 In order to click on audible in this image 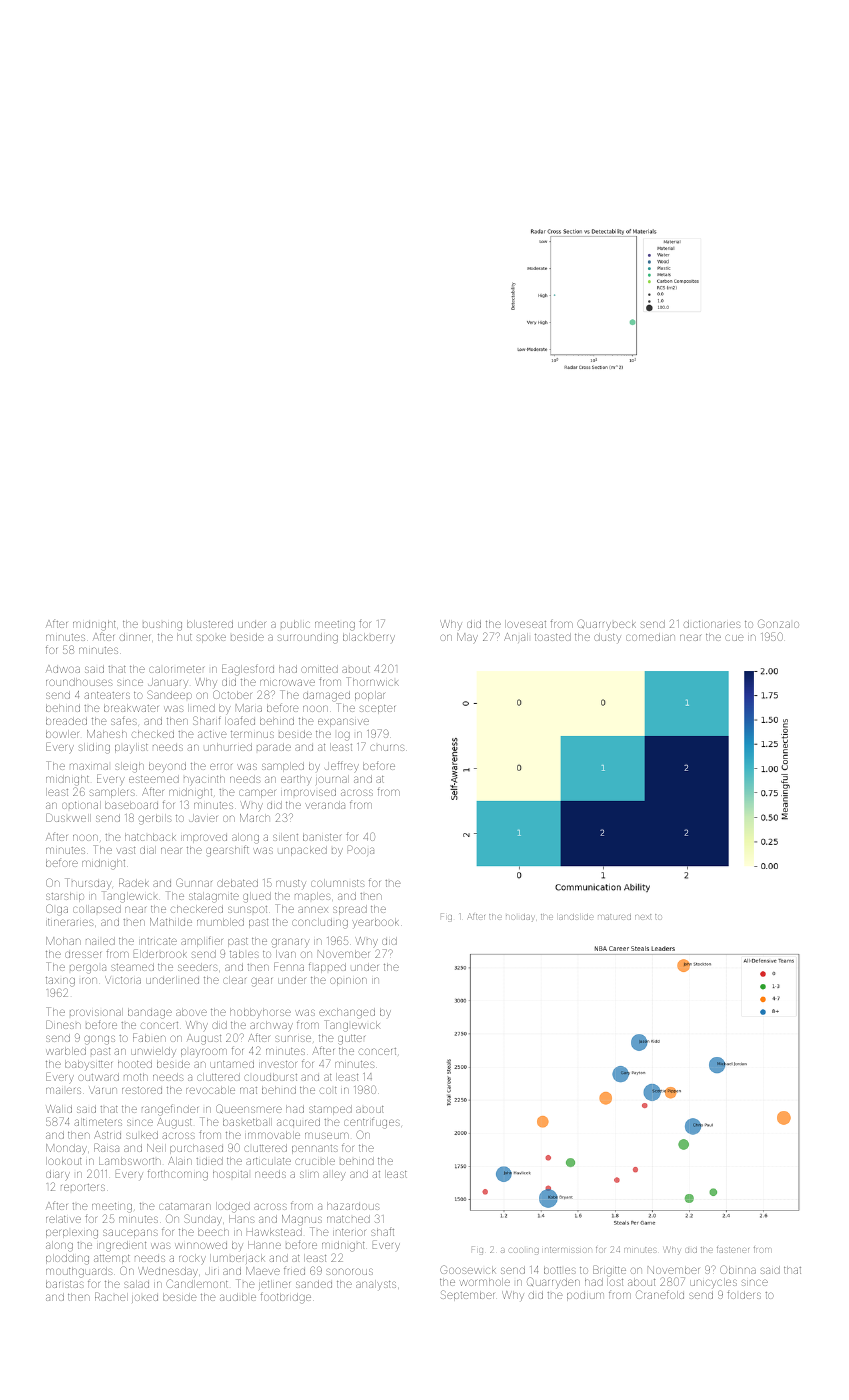, I will do `click(238, 1297)`.
